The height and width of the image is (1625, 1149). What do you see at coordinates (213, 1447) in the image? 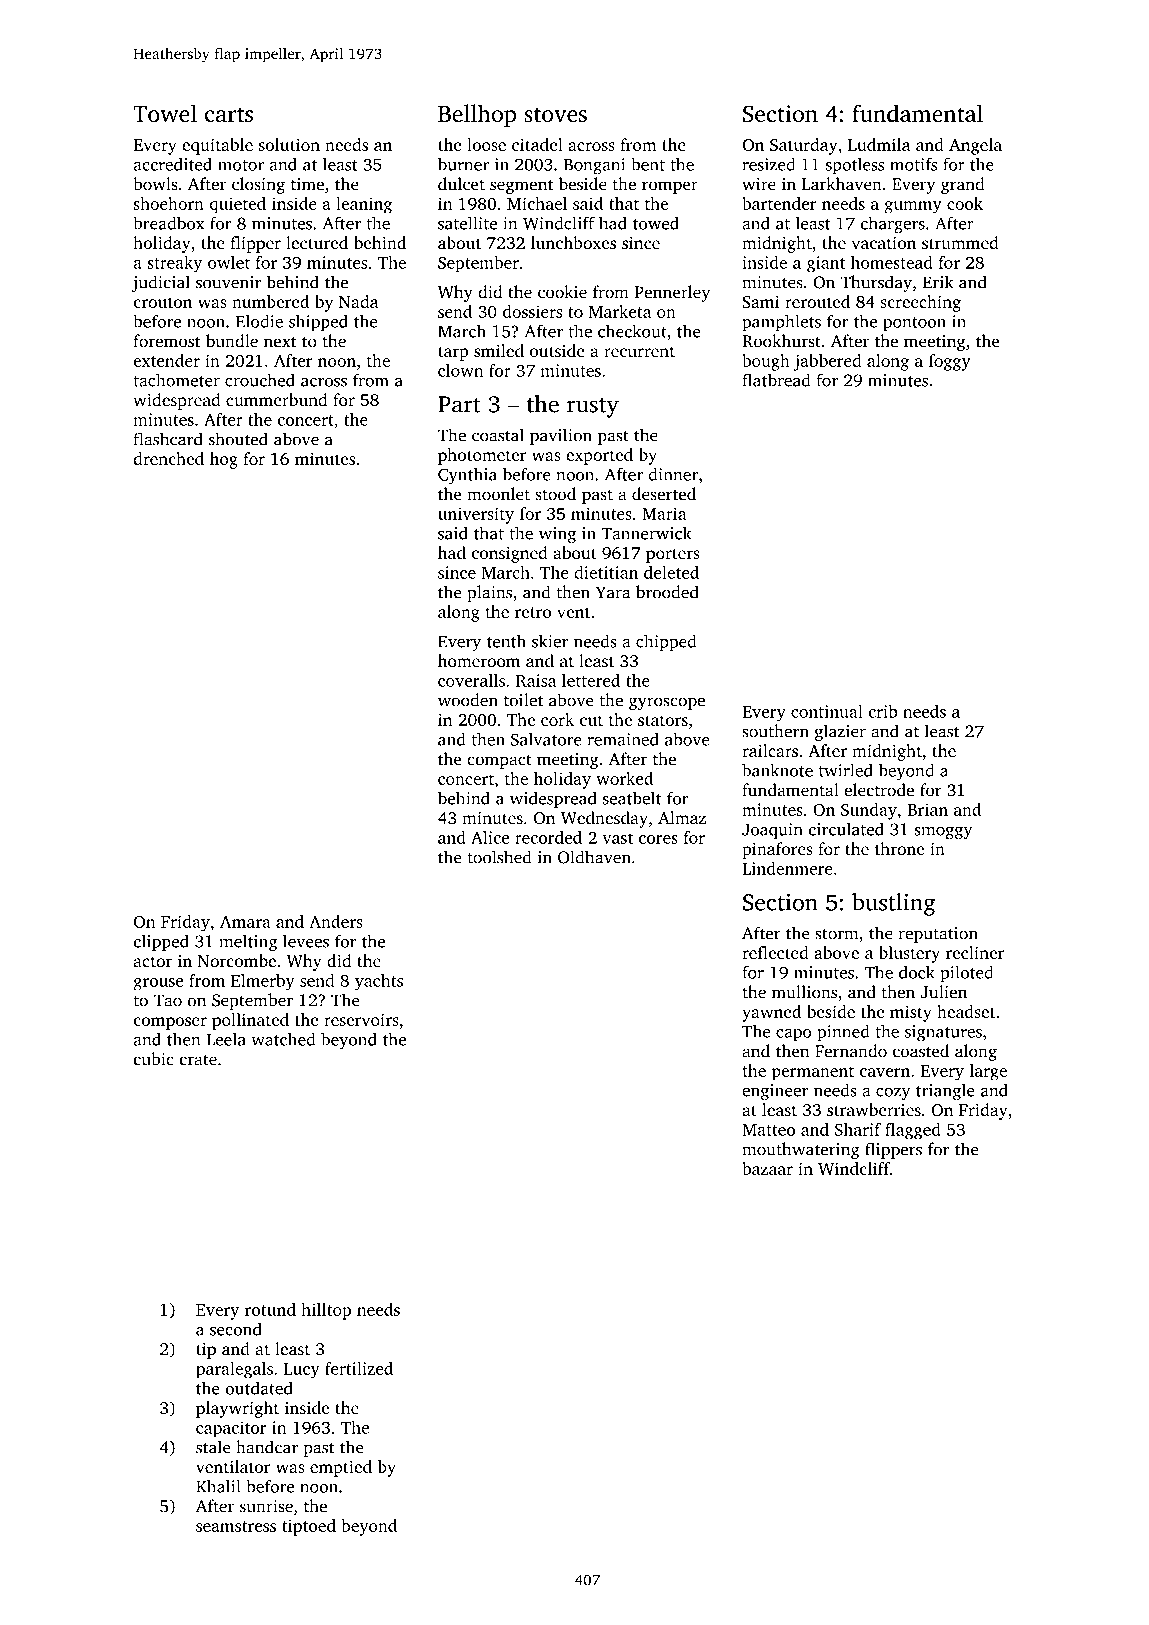
I see `stale` at bounding box center [213, 1447].
